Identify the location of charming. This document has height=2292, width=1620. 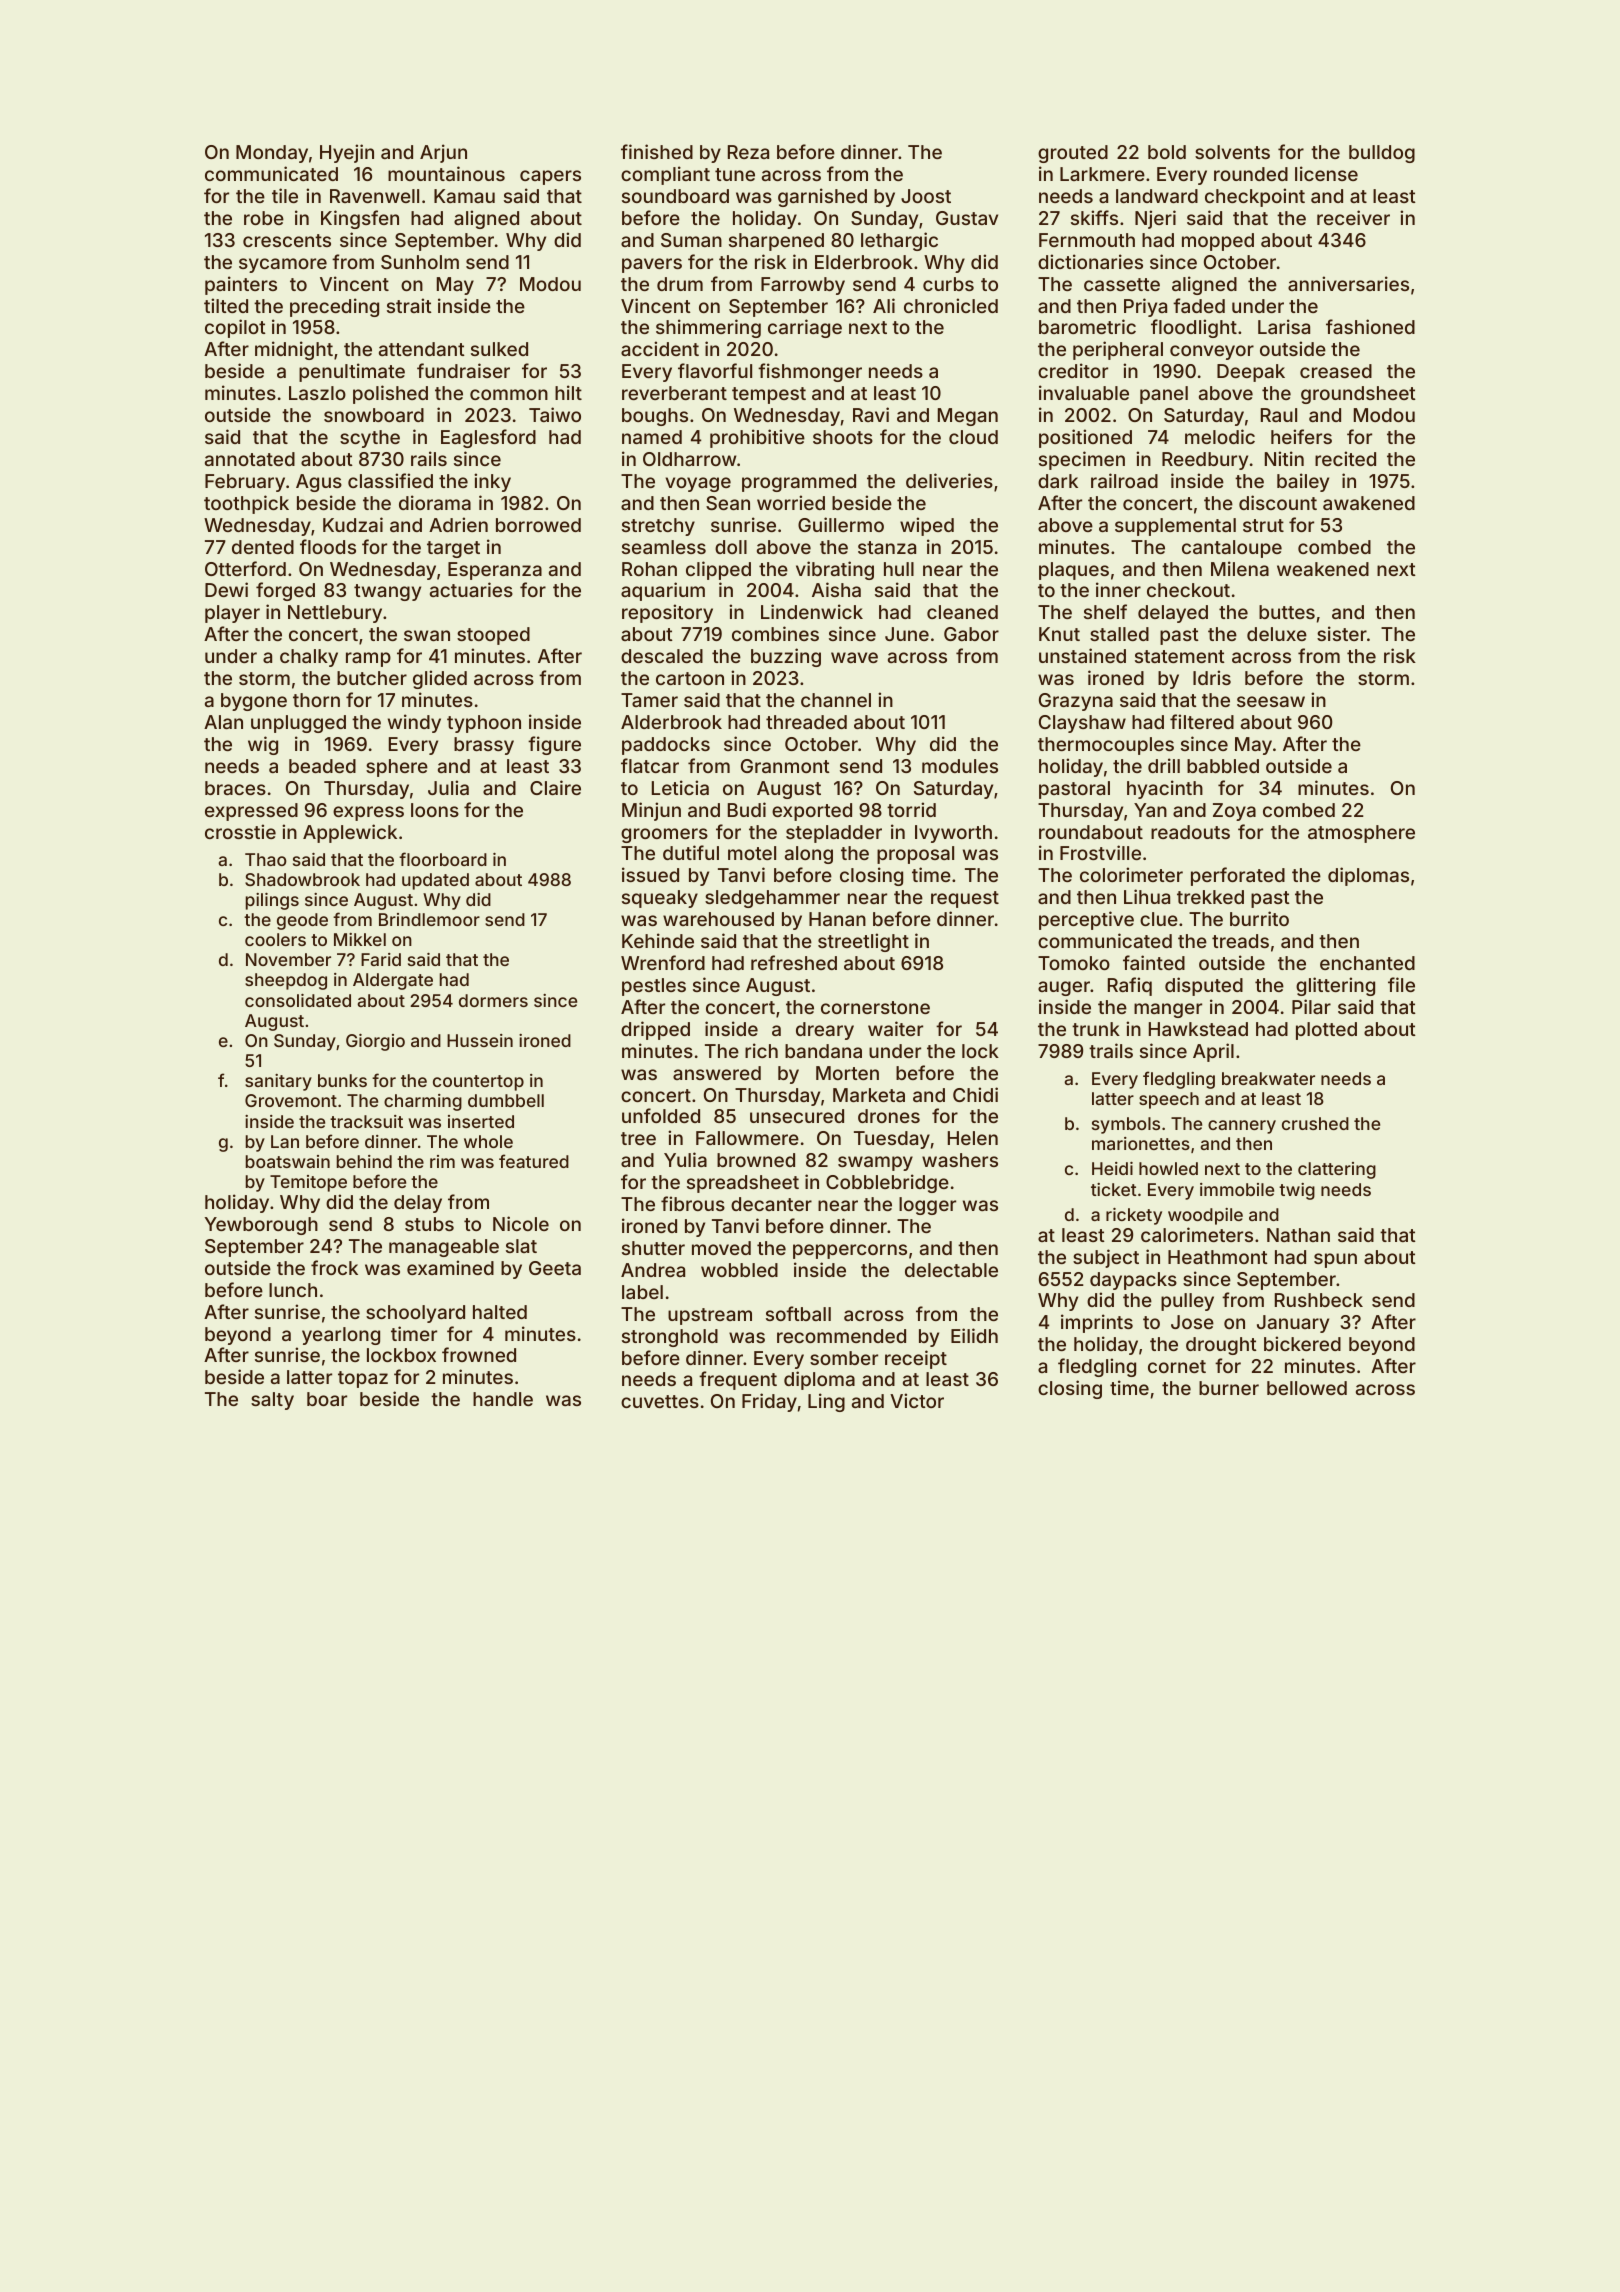
(423, 1102).
